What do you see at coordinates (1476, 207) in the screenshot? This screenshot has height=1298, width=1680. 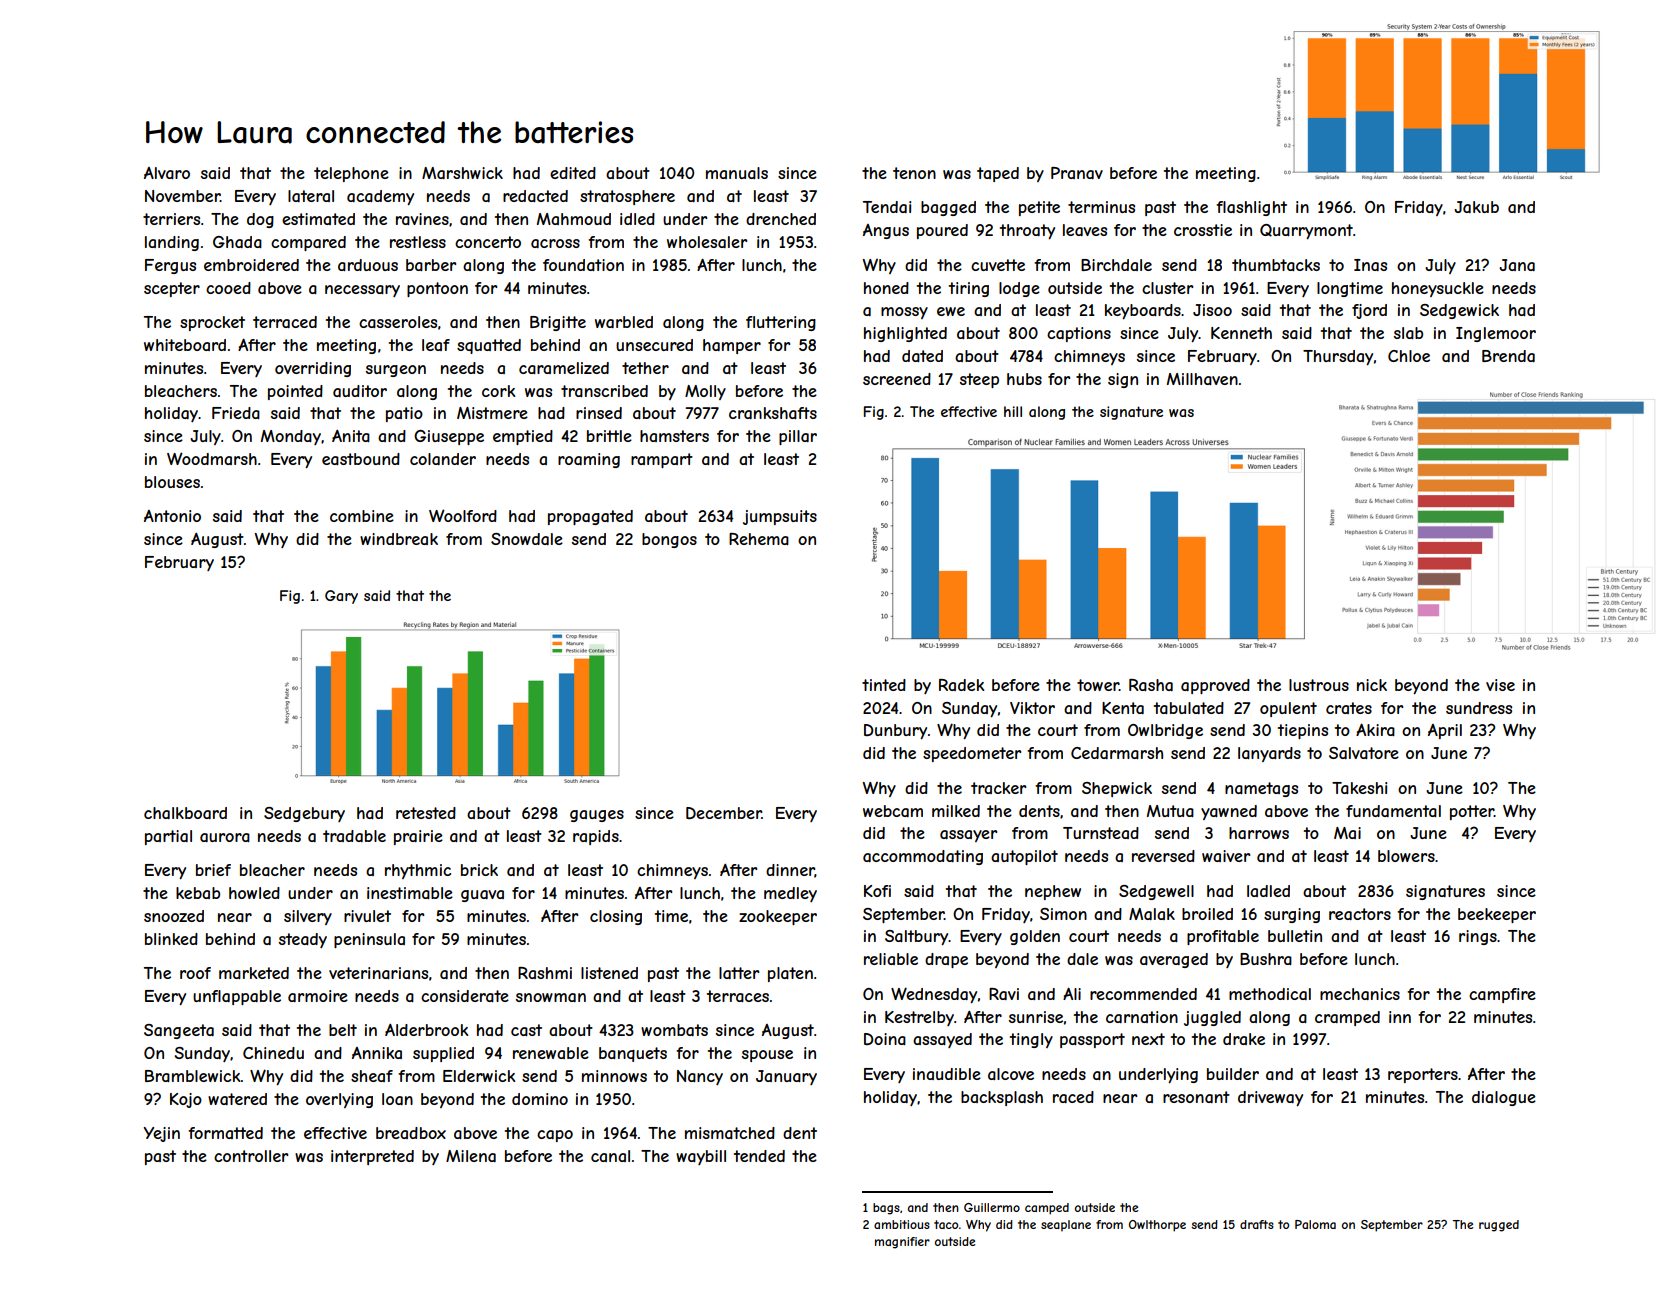 I see `Jakub` at bounding box center [1476, 207].
